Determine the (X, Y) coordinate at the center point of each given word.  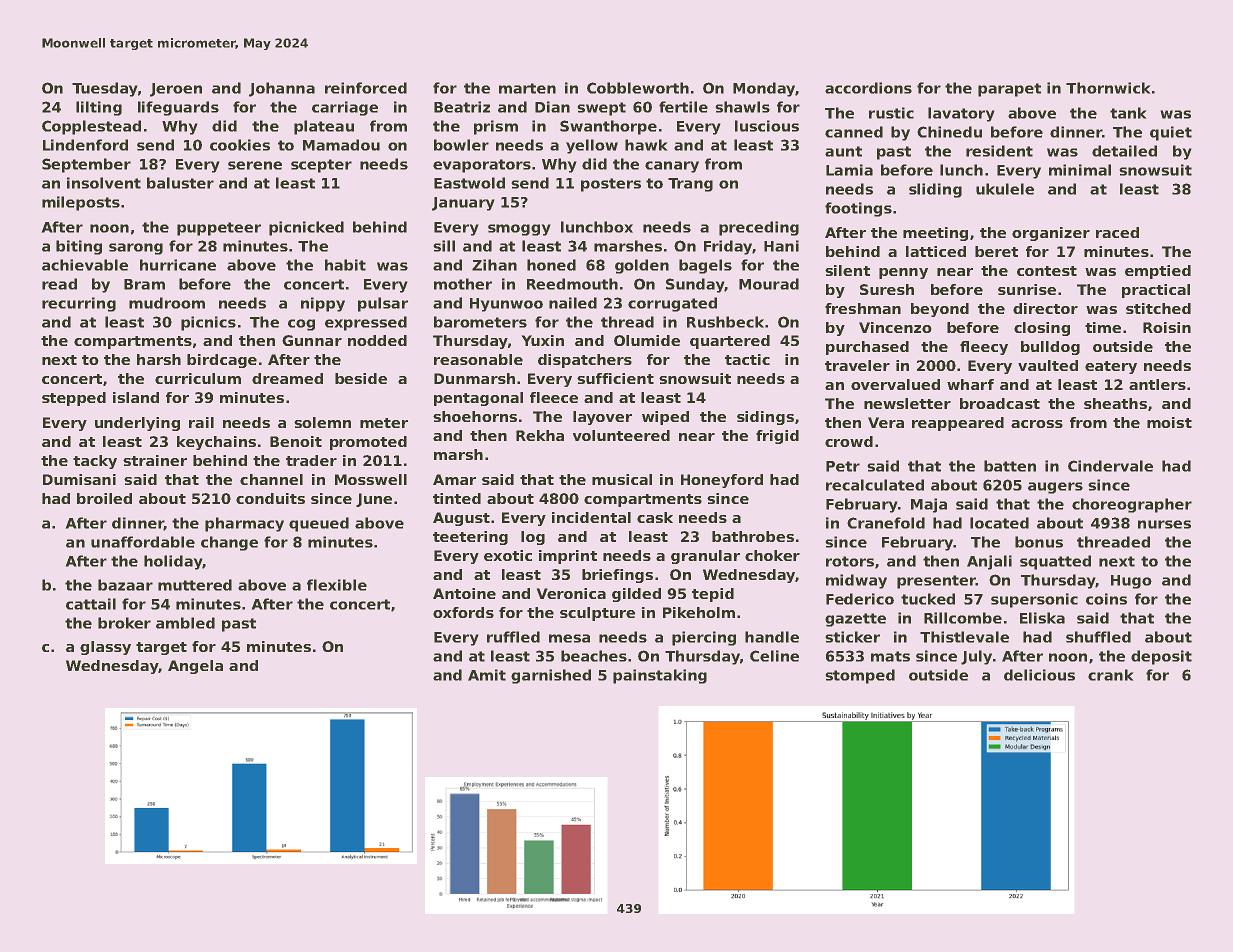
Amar (454, 479)
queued (319, 524)
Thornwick (1108, 88)
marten (527, 88)
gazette (855, 620)
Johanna (282, 89)
